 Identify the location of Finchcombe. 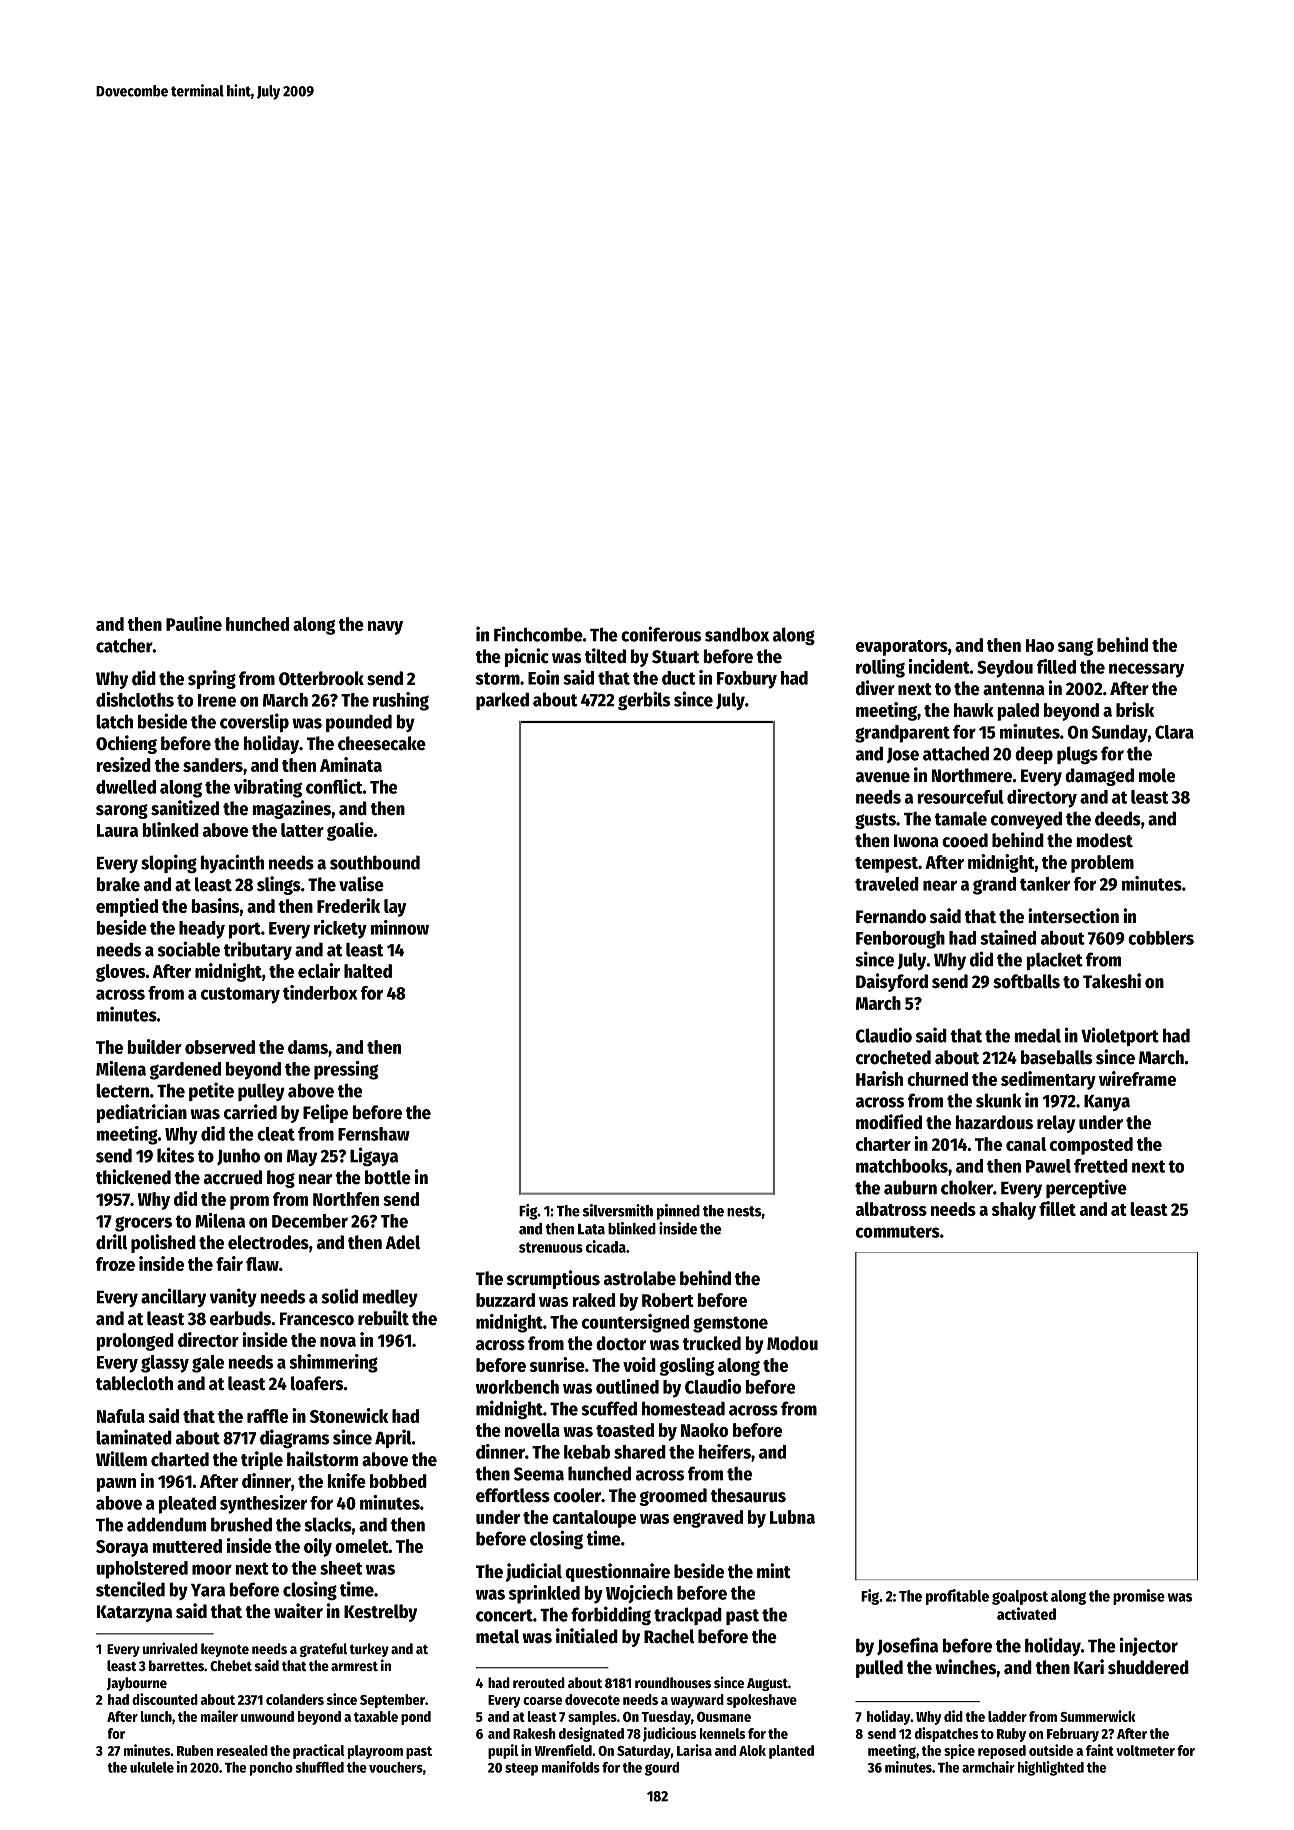
(538, 634).
